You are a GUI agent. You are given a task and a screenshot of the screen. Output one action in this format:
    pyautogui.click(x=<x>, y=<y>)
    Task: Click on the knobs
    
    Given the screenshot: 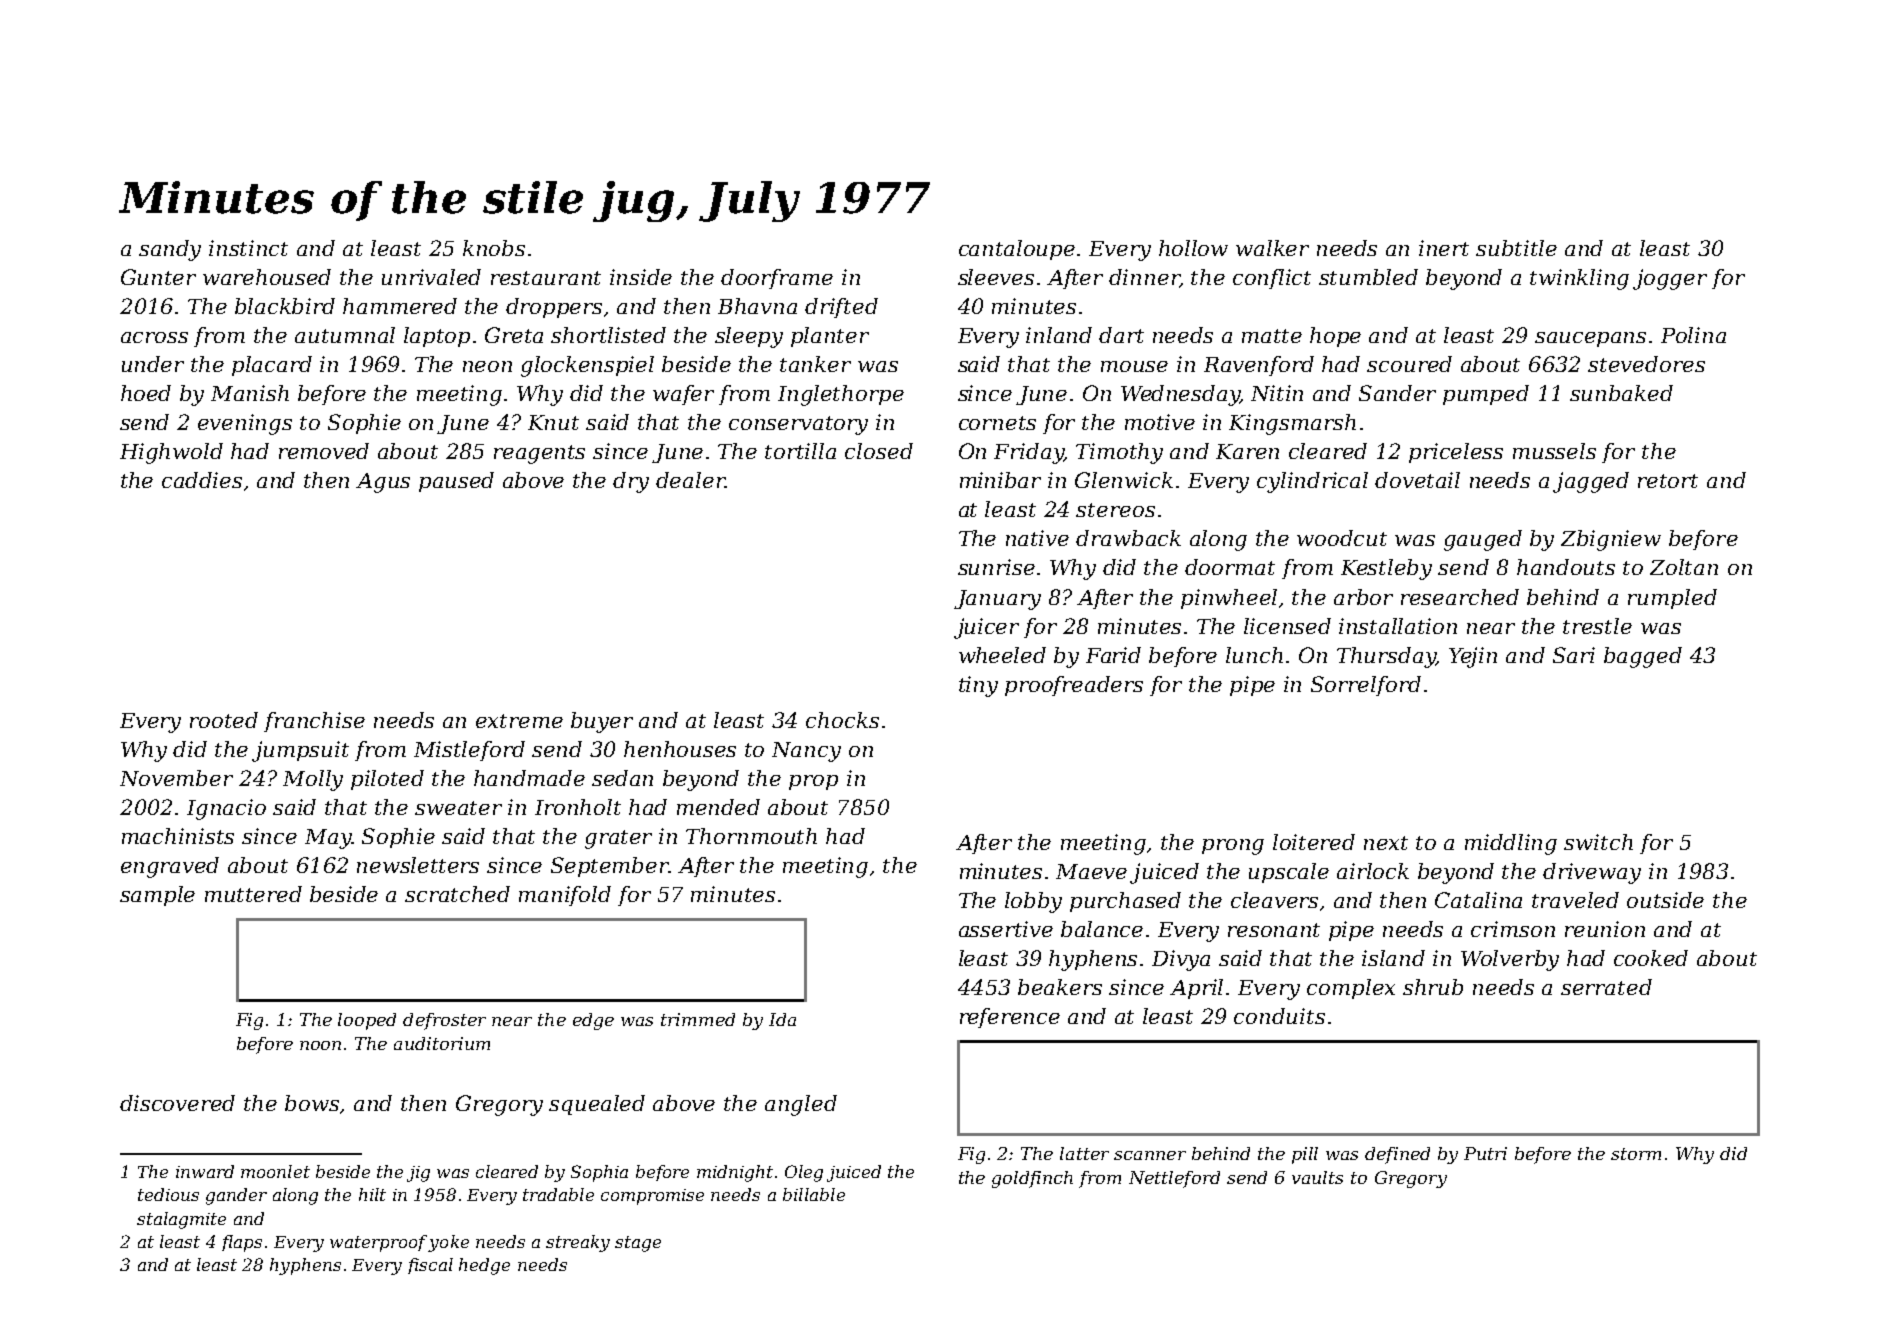 What is the action you would take?
    pyautogui.click(x=494, y=248)
